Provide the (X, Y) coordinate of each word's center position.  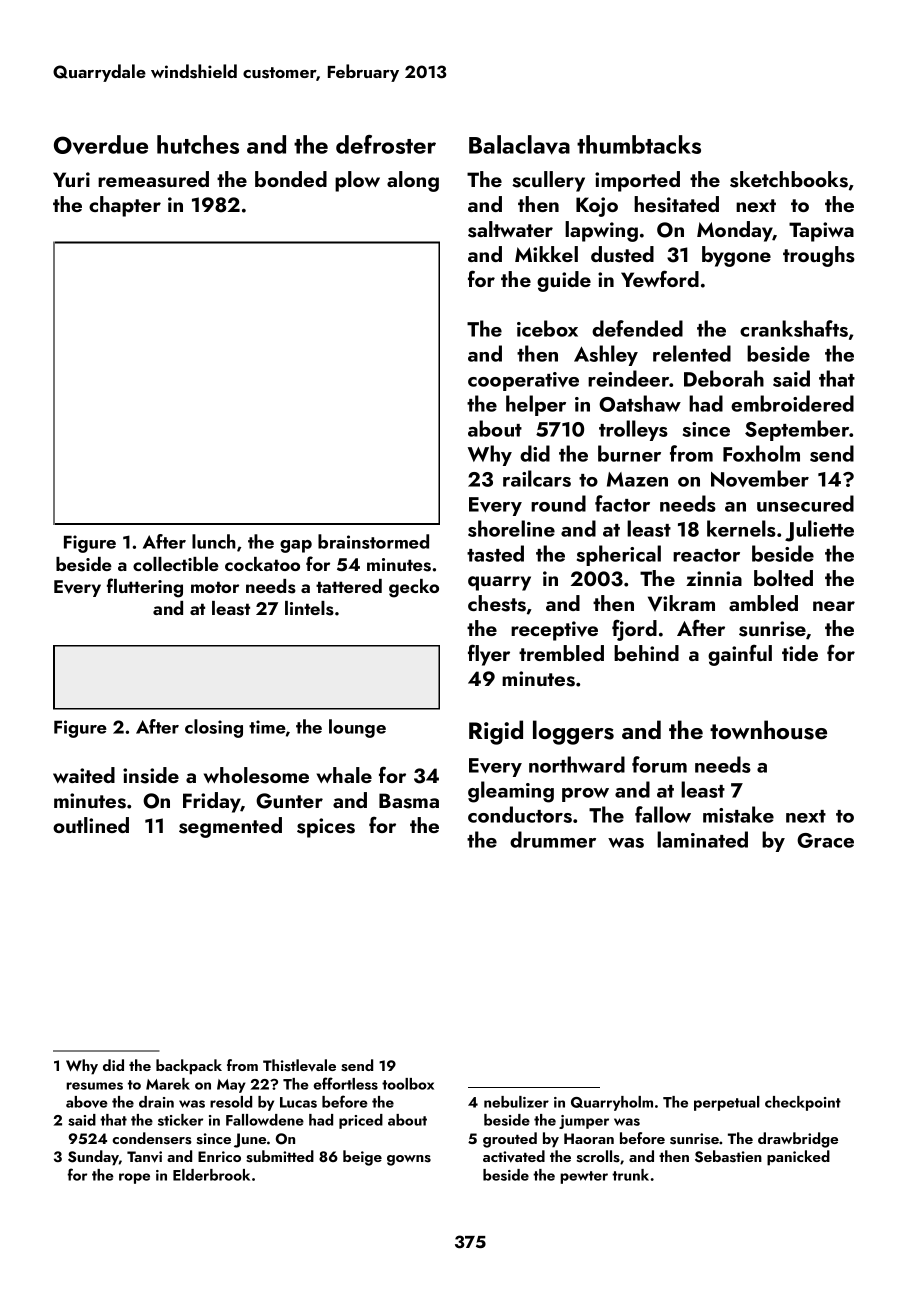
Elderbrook (211, 1175)
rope (134, 1178)
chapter (125, 206)
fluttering (145, 588)
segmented (230, 827)
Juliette (819, 531)
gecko (414, 588)
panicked (798, 1158)
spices (326, 828)
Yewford (660, 278)
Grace (825, 840)
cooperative (523, 381)
